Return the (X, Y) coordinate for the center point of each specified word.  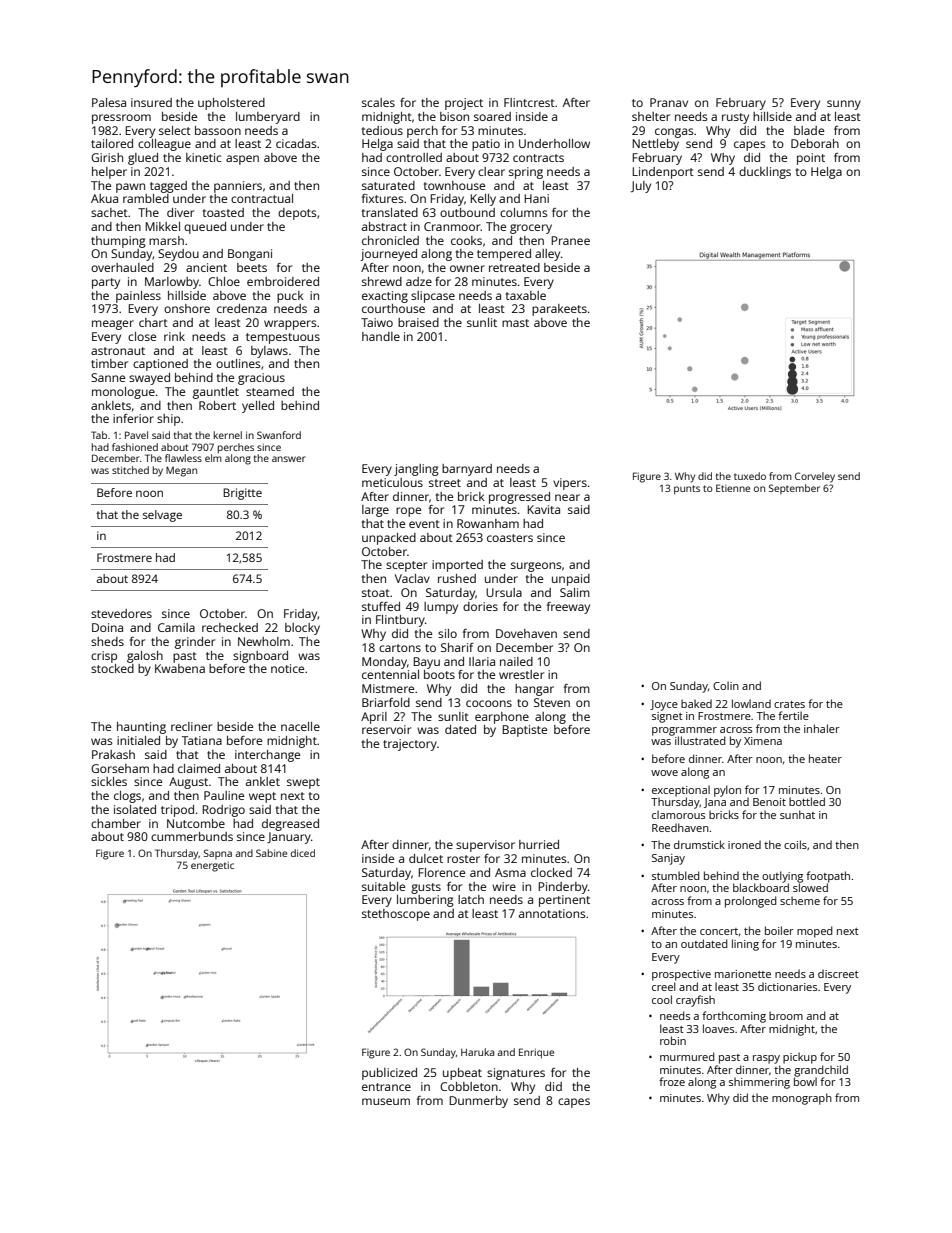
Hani (536, 198)
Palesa (109, 102)
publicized (389, 1074)
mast (515, 323)
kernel (228, 435)
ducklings (765, 173)
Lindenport (663, 173)
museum (386, 1101)
